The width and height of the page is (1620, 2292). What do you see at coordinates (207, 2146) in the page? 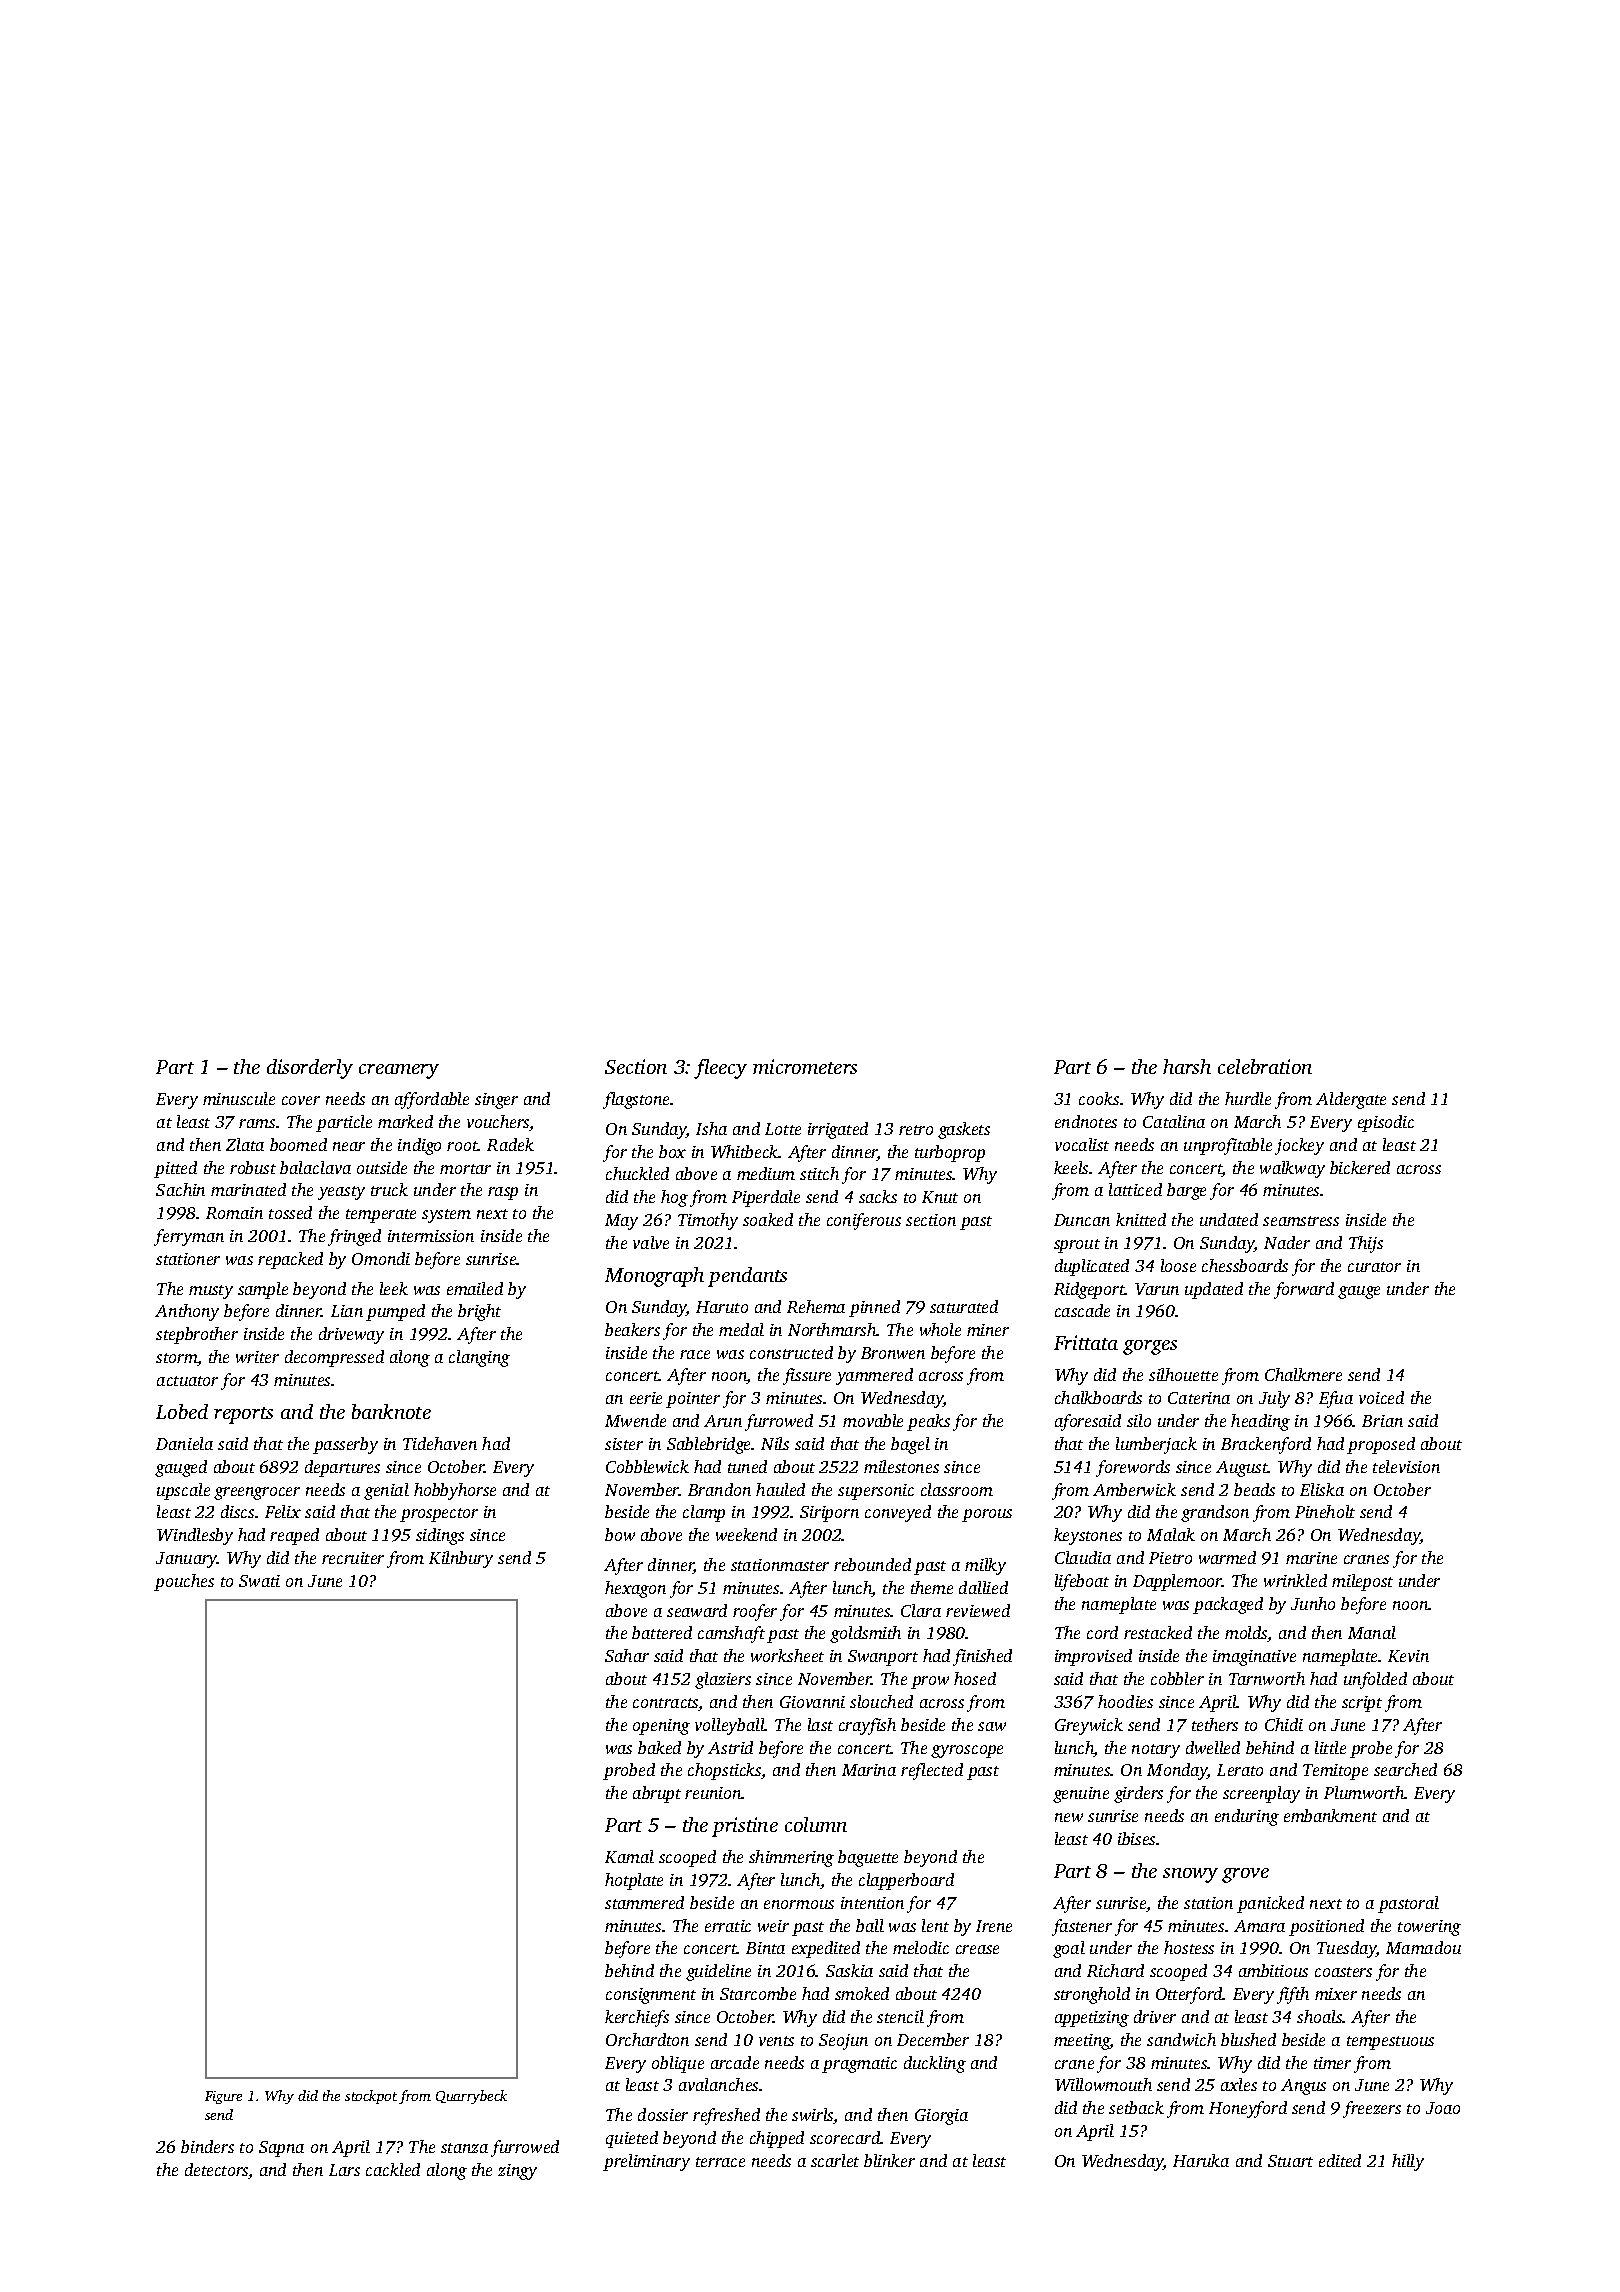
I see `binders` at bounding box center [207, 2146].
